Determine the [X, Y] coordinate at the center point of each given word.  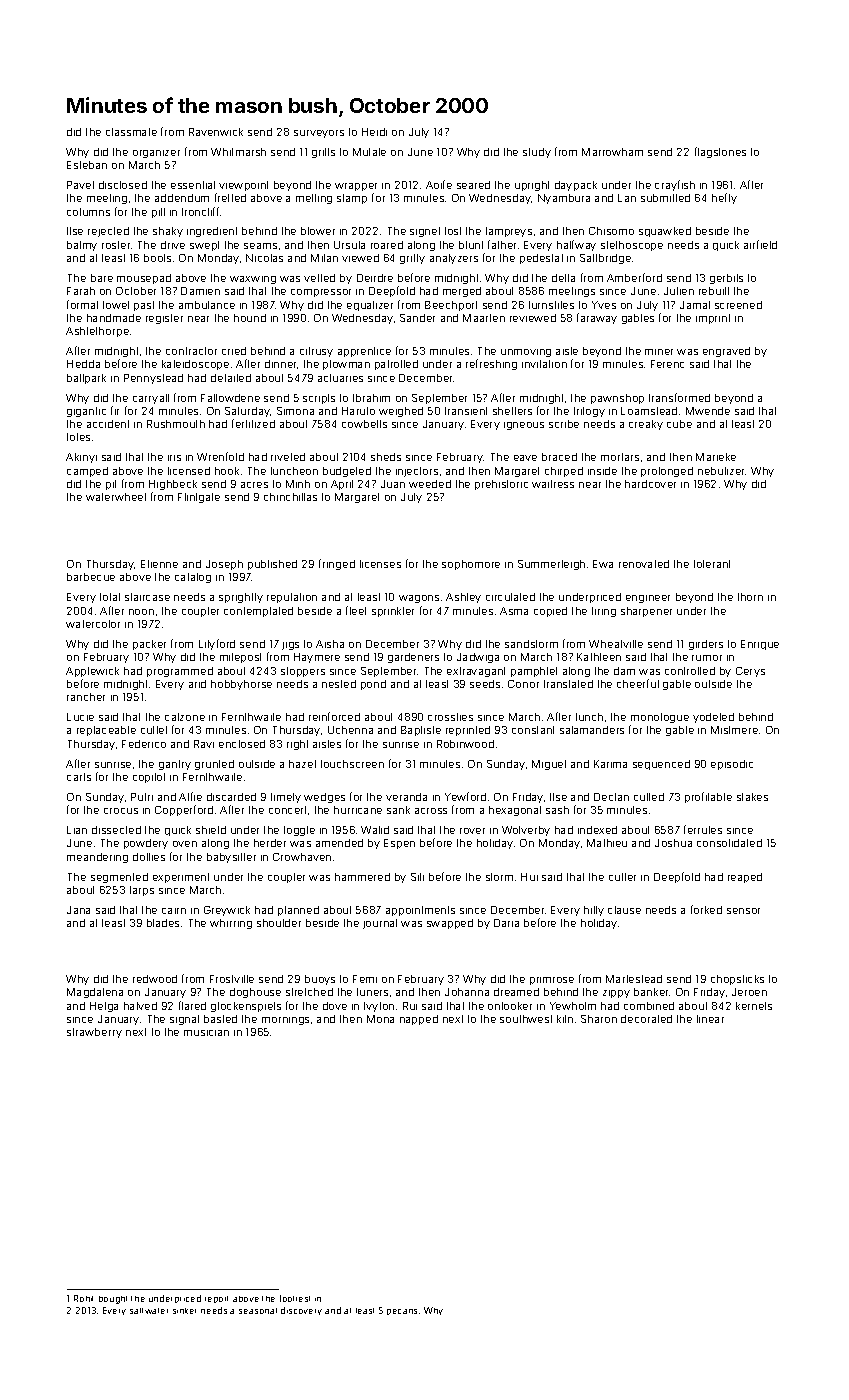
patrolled [396, 365]
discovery [301, 1311]
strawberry [94, 1033]
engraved [726, 352]
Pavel [80, 185]
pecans [402, 1312]
